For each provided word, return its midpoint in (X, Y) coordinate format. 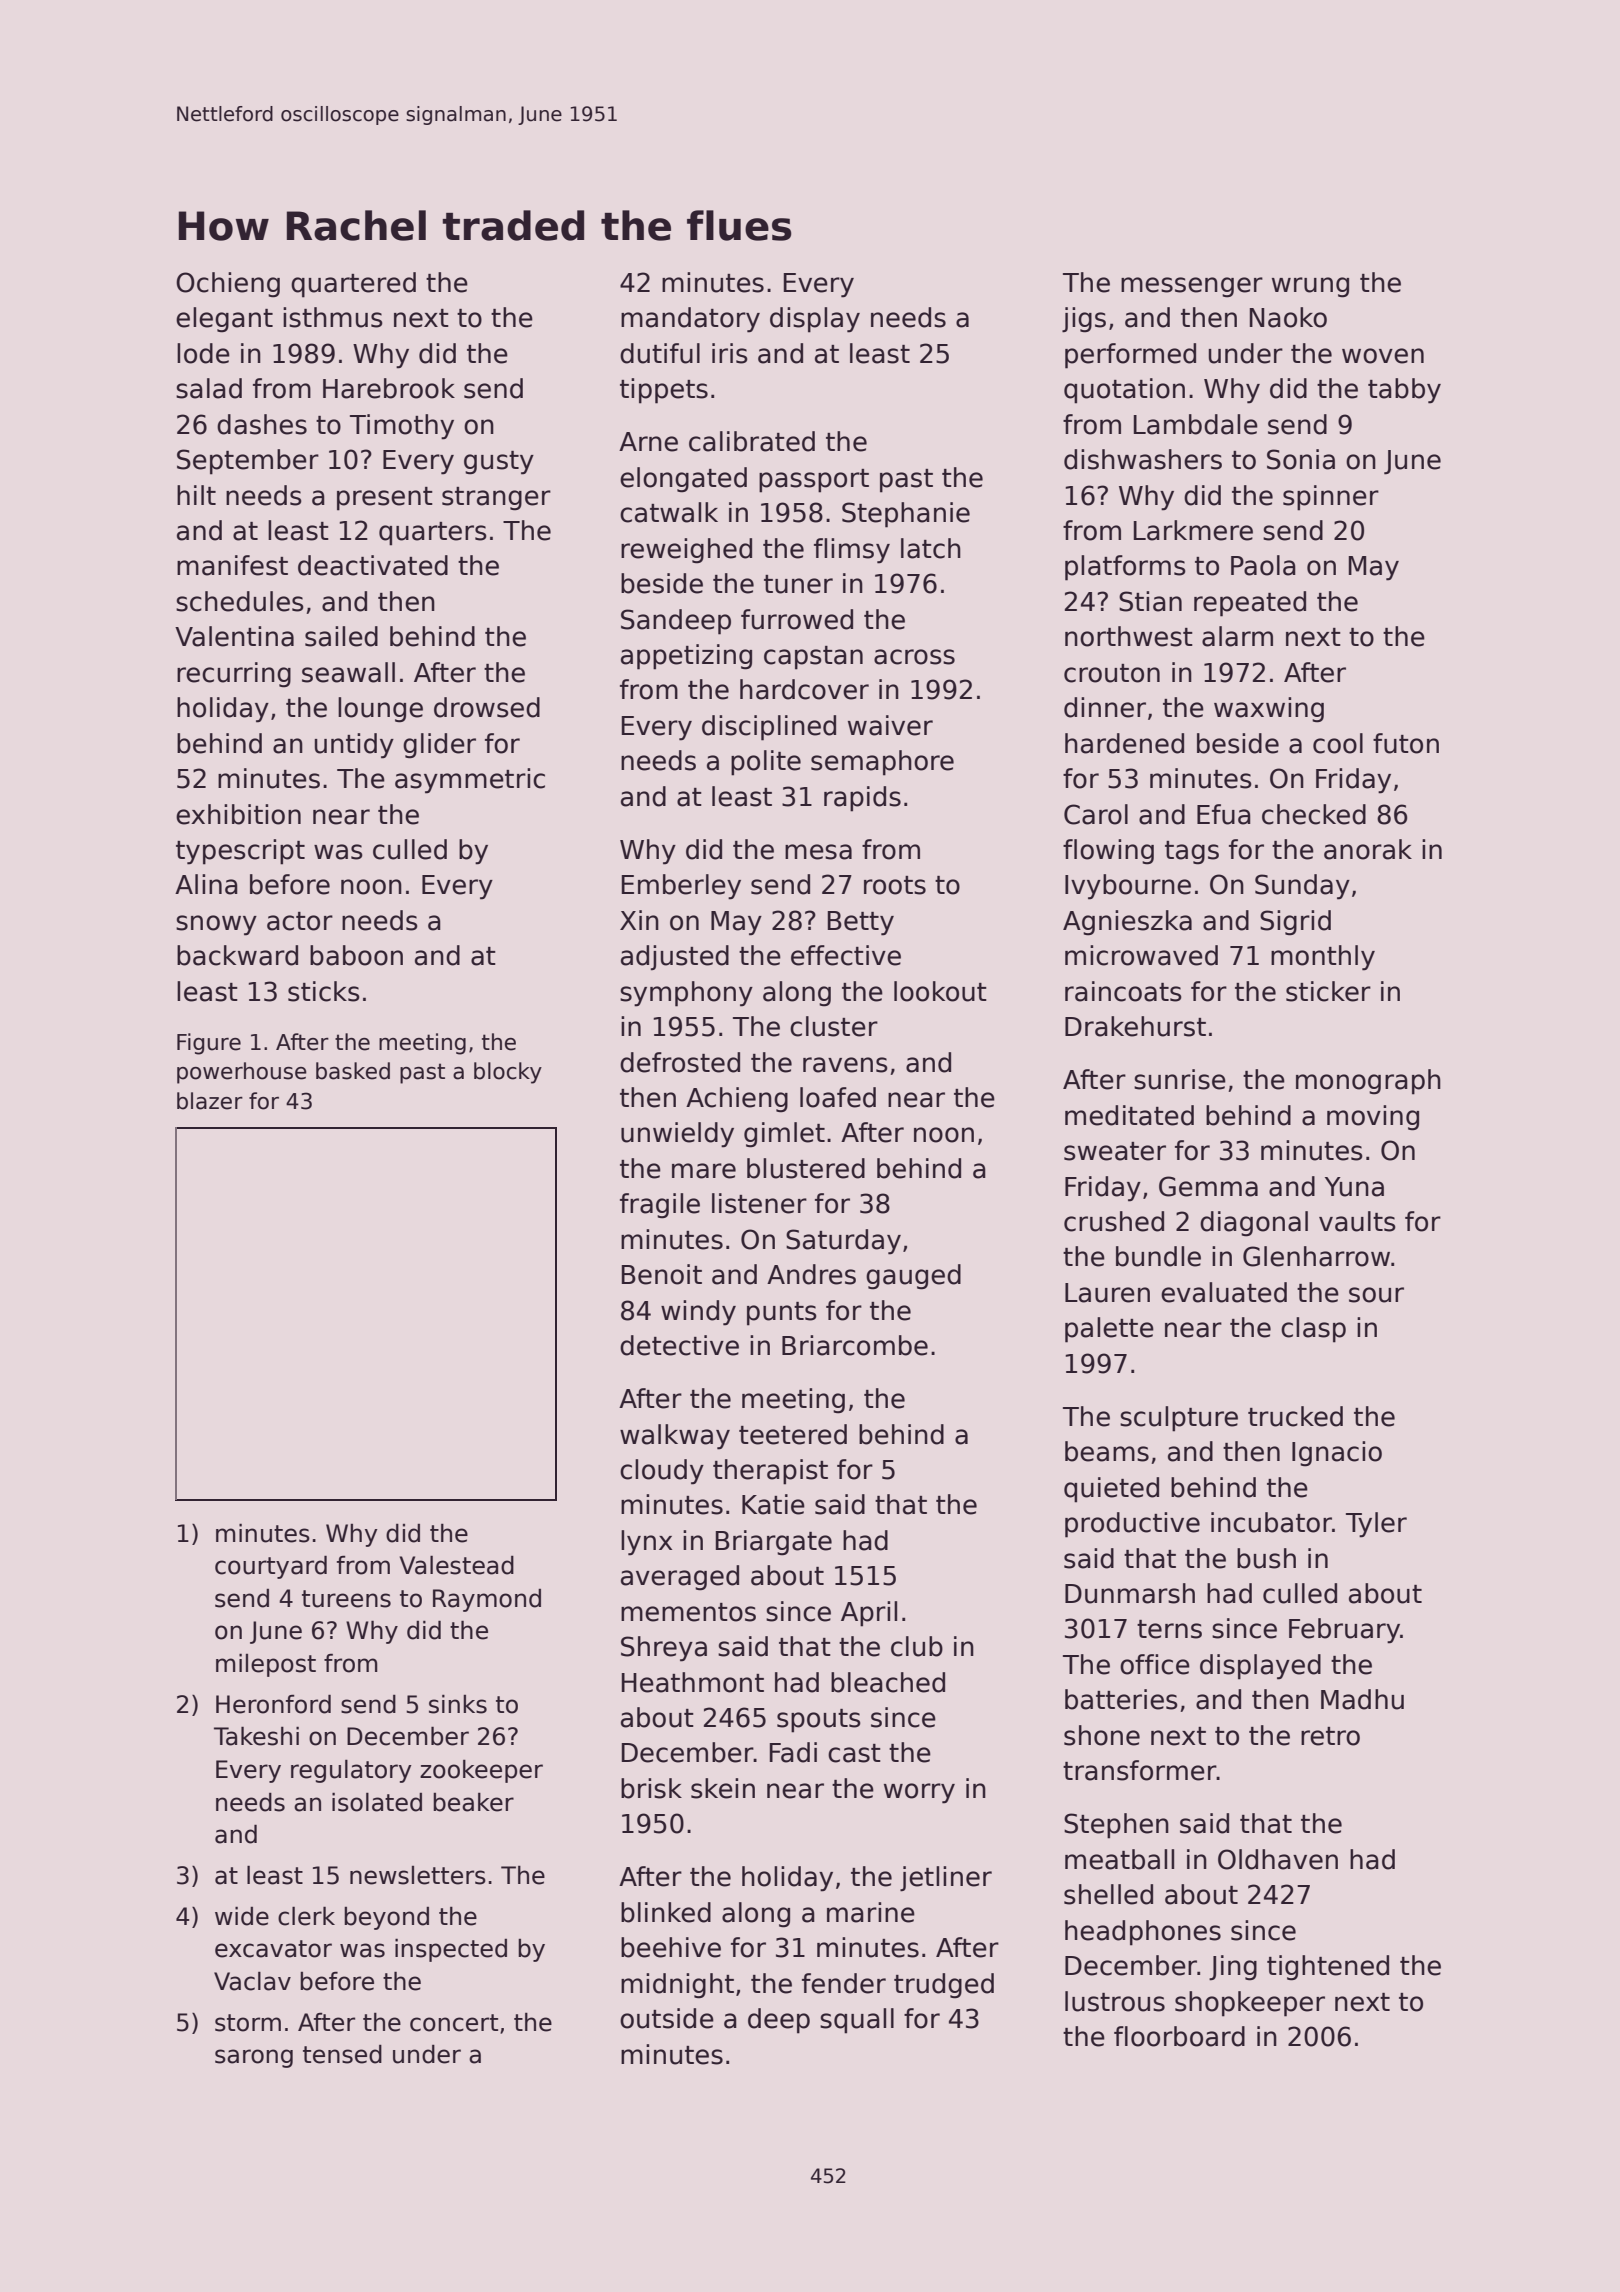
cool (1338, 743)
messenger (1192, 287)
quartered (353, 285)
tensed (342, 2054)
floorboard (1179, 2036)
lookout (940, 991)
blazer (210, 1101)
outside (667, 2018)
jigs (1084, 320)
